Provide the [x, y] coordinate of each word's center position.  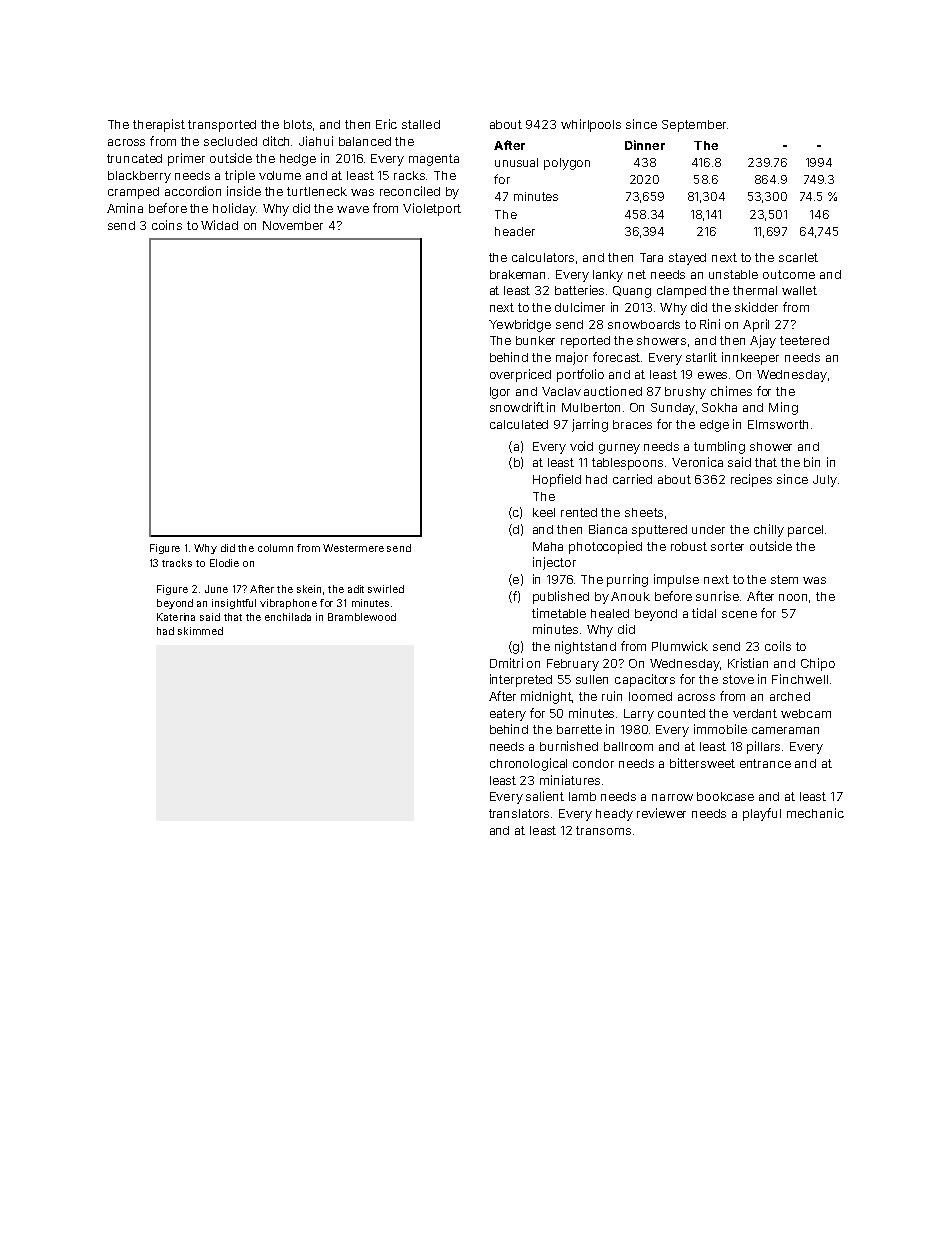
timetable [559, 613]
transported [222, 126]
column [275, 548]
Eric [386, 124]
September [694, 126]
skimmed [200, 631]
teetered [804, 340]
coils [778, 646]
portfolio [580, 375]
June [216, 589]
